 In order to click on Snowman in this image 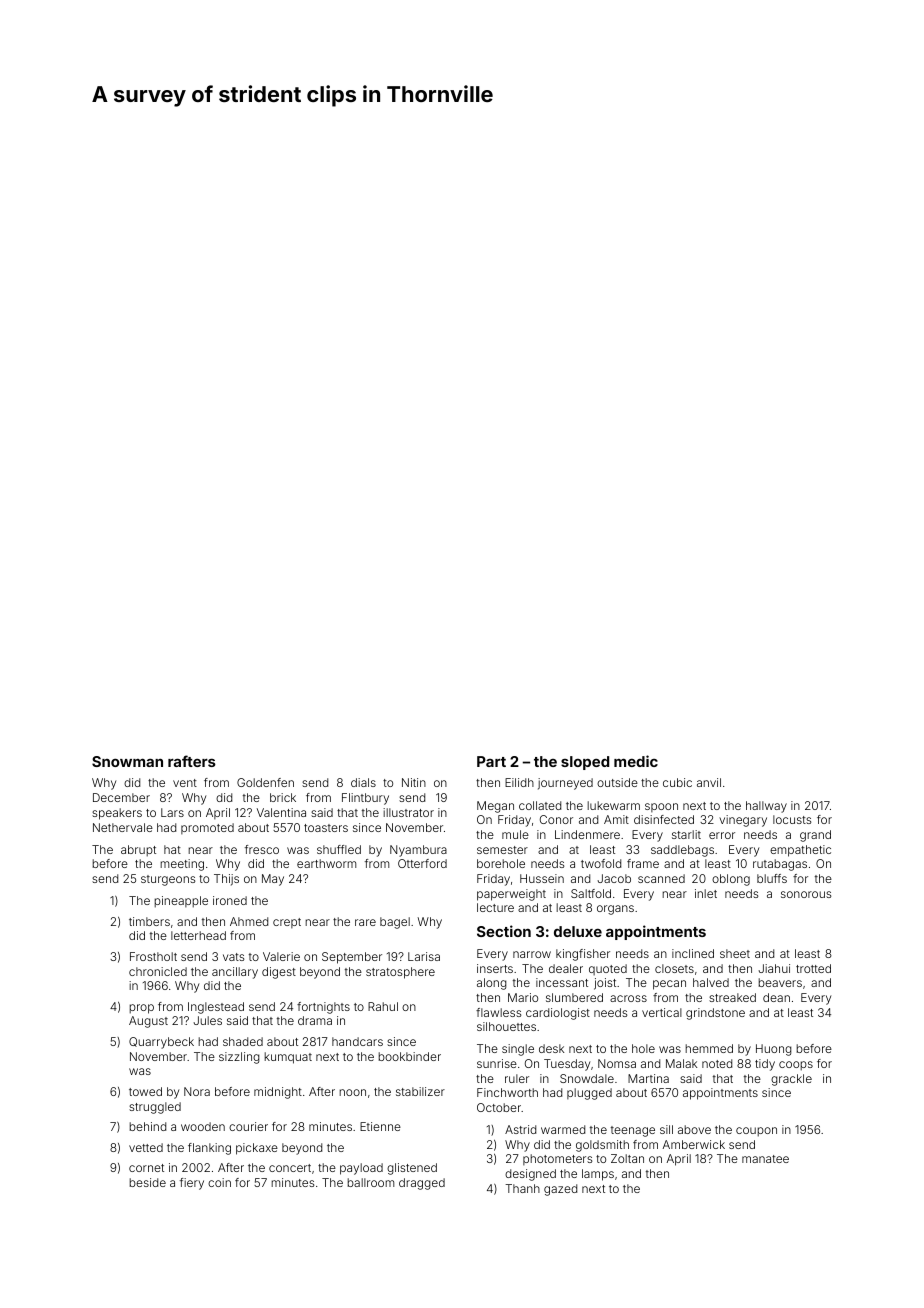, I will do `click(127, 761)`.
